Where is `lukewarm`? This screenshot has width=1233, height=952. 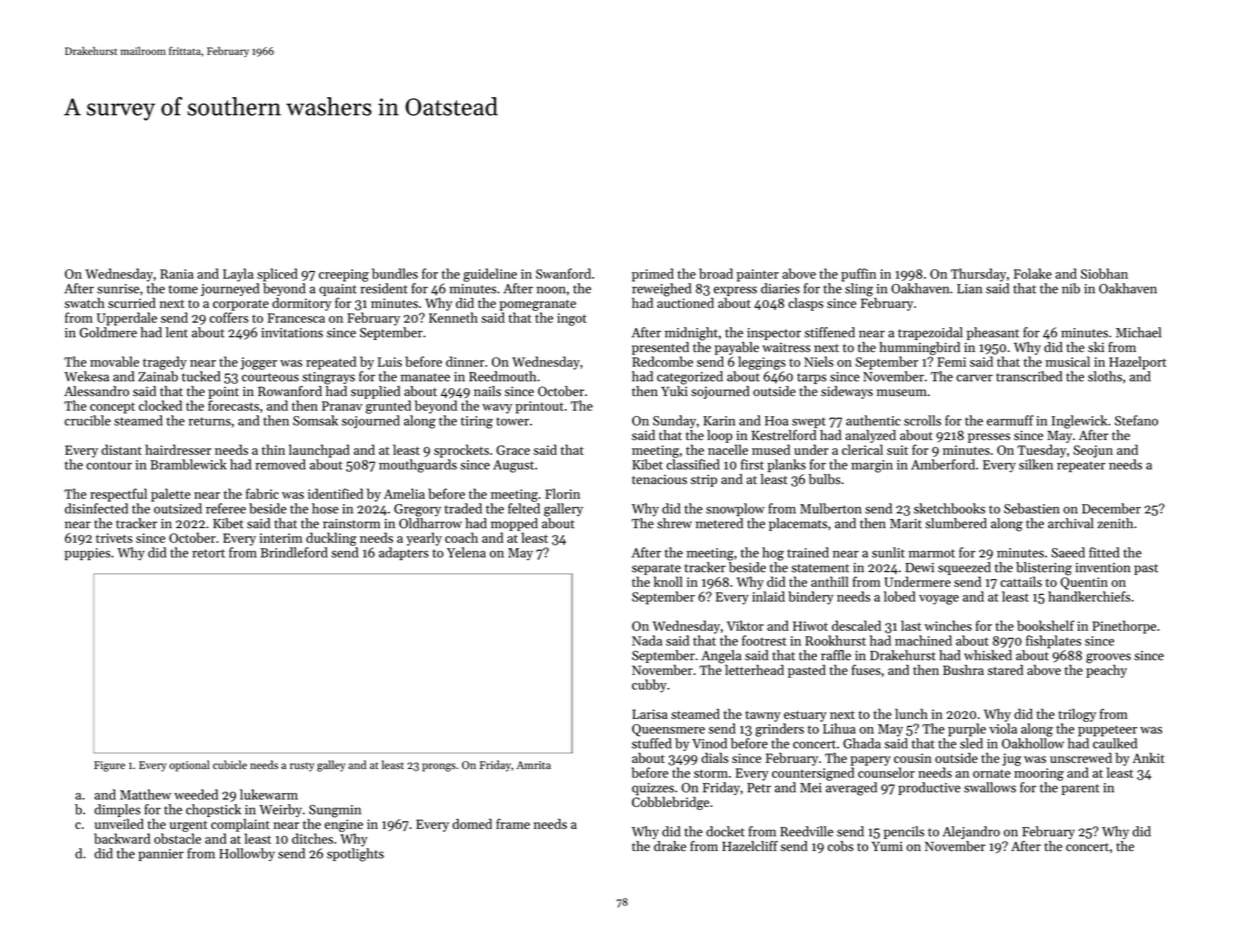
lukewarm is located at coordinates (269, 794).
